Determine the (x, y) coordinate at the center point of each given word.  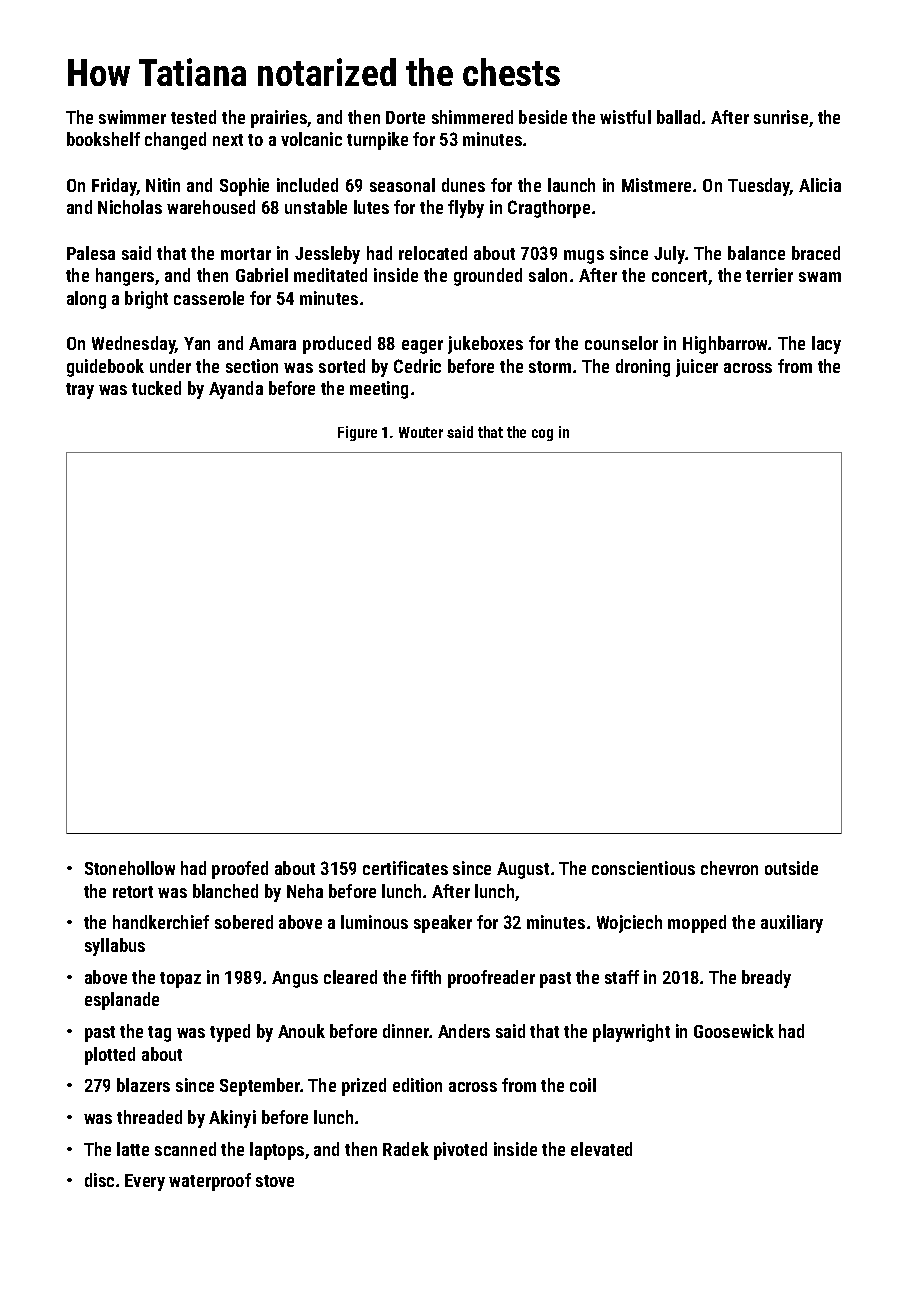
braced (816, 253)
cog (542, 435)
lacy (826, 345)
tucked (156, 388)
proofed (240, 870)
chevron (729, 868)
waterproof (210, 1182)
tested (193, 117)
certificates (405, 868)
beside (543, 117)
